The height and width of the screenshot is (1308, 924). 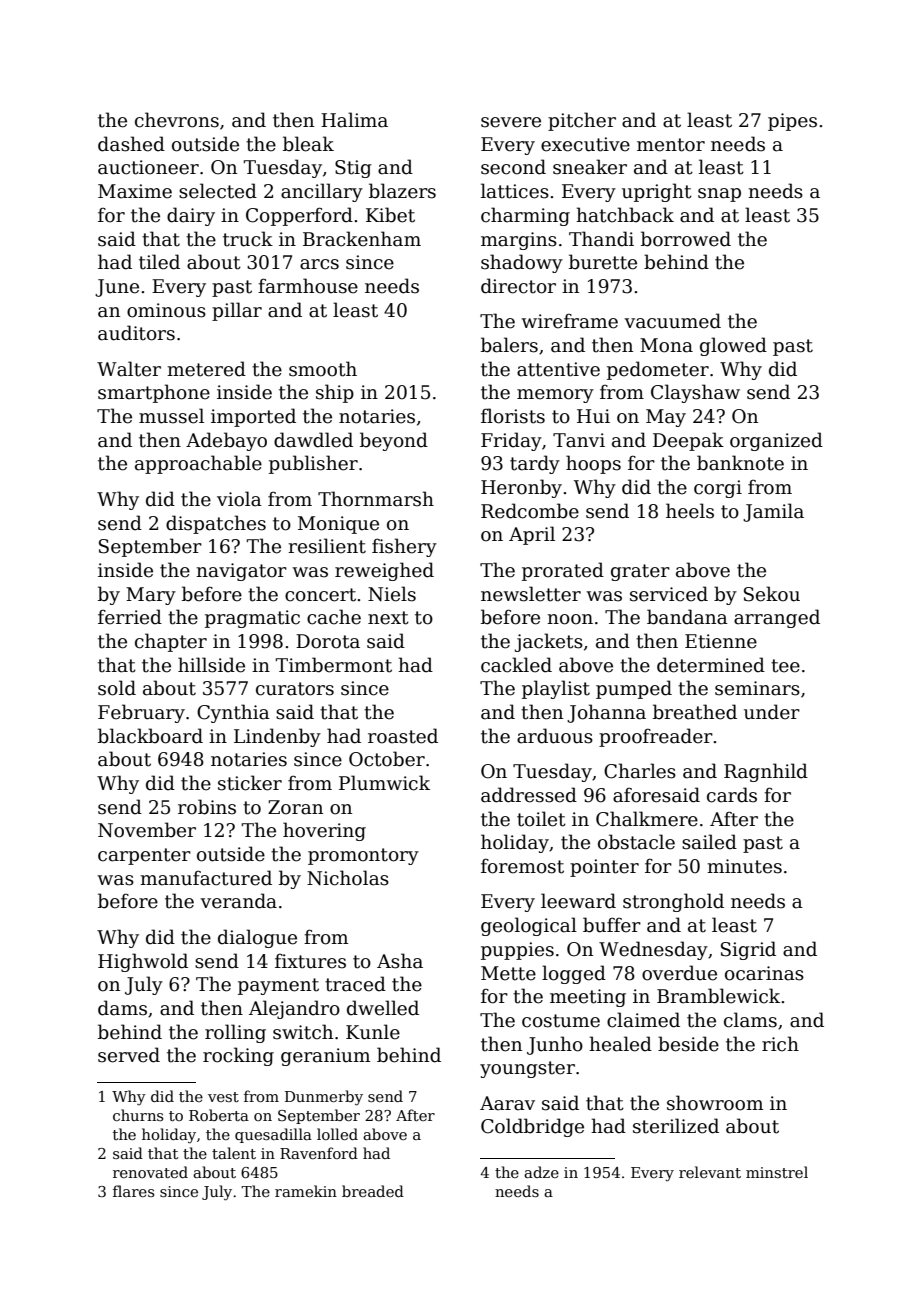 What do you see at coordinates (777, 1172) in the screenshot?
I see `minstrel` at bounding box center [777, 1172].
